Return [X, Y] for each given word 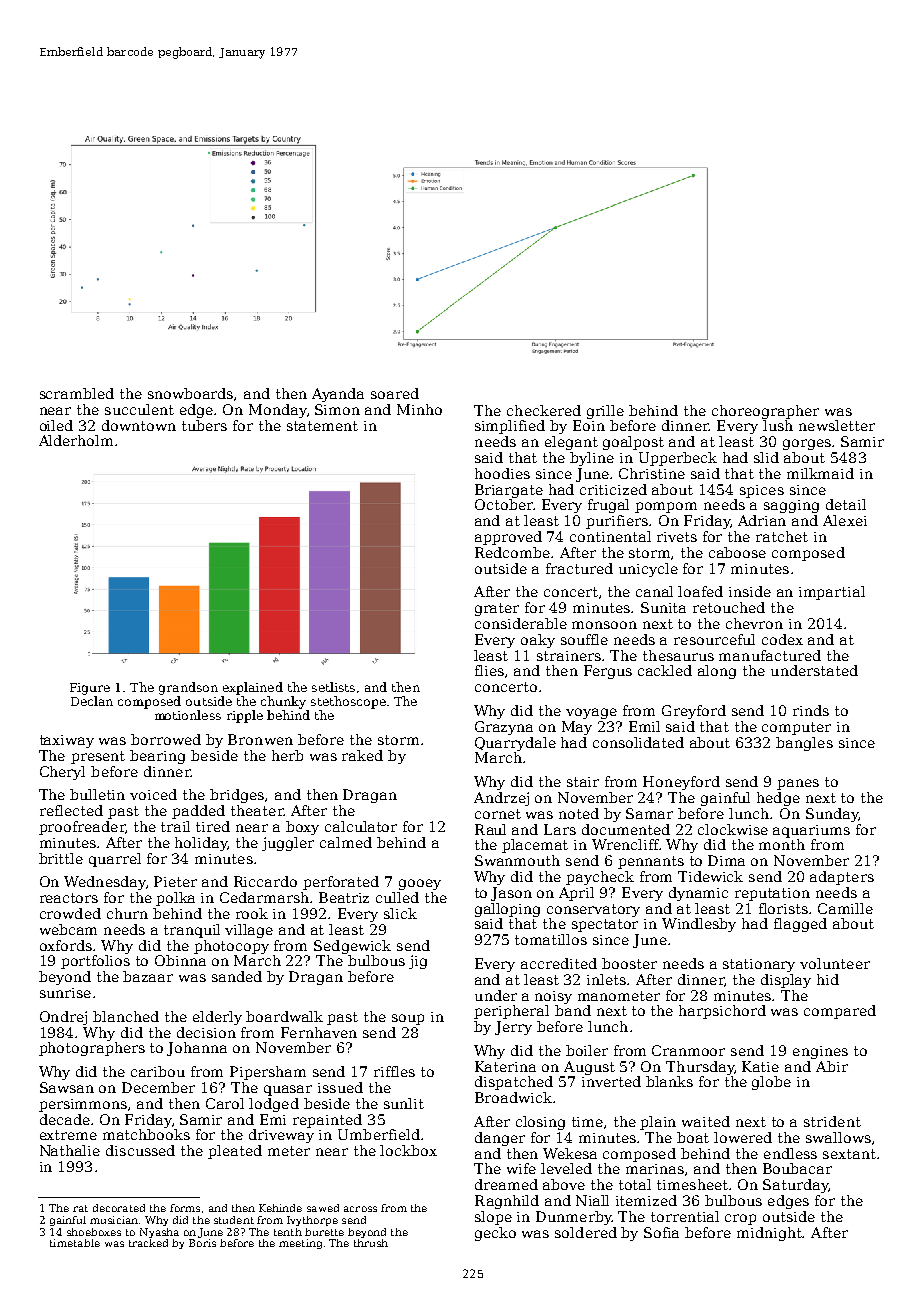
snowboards [190, 393]
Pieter [175, 881]
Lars [560, 829]
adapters [842, 878]
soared [395, 393]
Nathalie [70, 1150]
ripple [245, 716]
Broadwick [513, 1097]
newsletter [837, 425]
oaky [538, 641]
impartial [832, 593]
